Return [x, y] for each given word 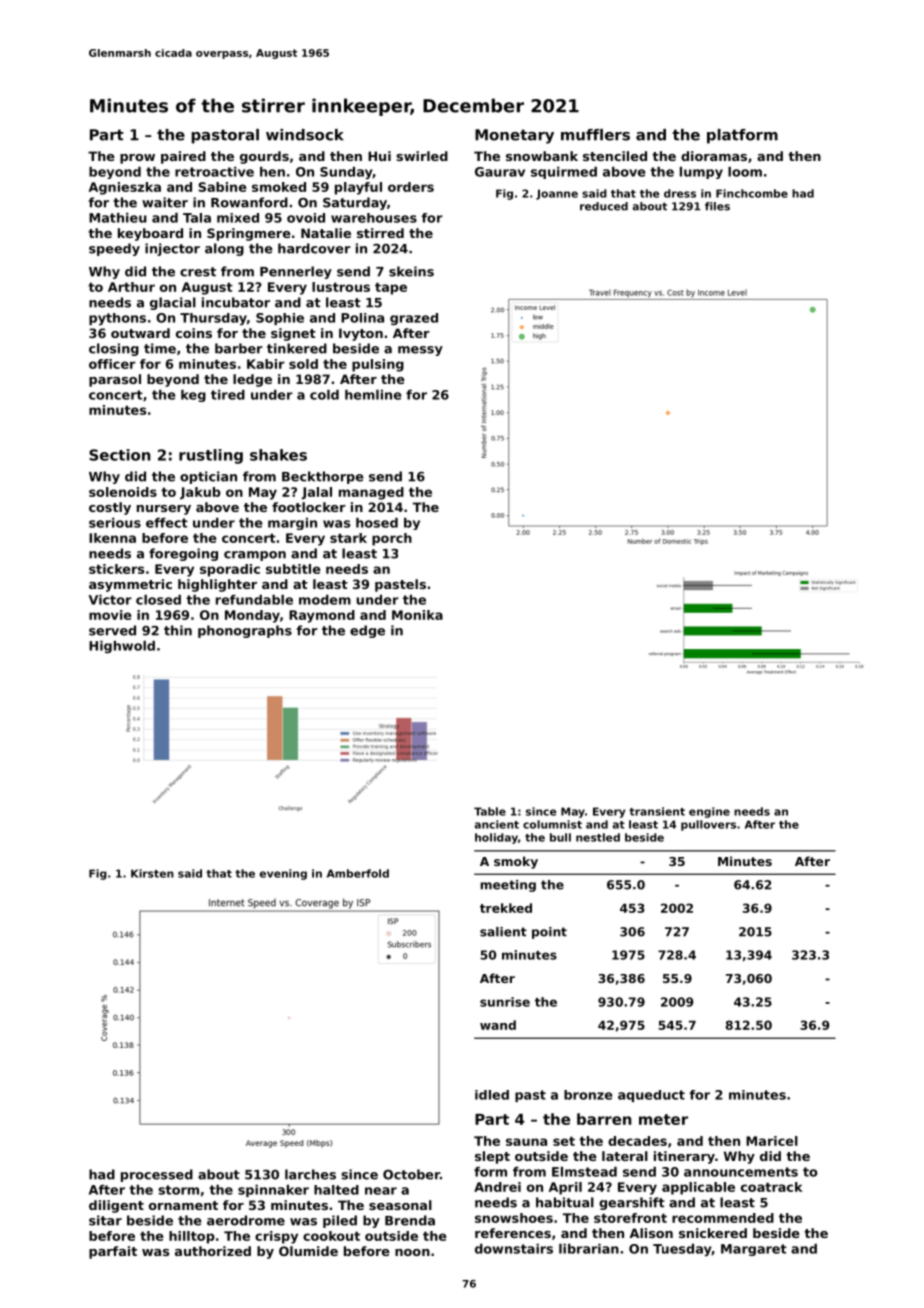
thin [178, 630]
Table [490, 811]
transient [657, 811]
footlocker [309, 507]
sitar [105, 1220]
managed [371, 493]
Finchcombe [752, 193]
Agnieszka [125, 188]
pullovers [708, 825]
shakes [278, 455]
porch [392, 539]
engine [709, 812]
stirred [380, 233]
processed [157, 1175]
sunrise [505, 1002]
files [717, 206]
